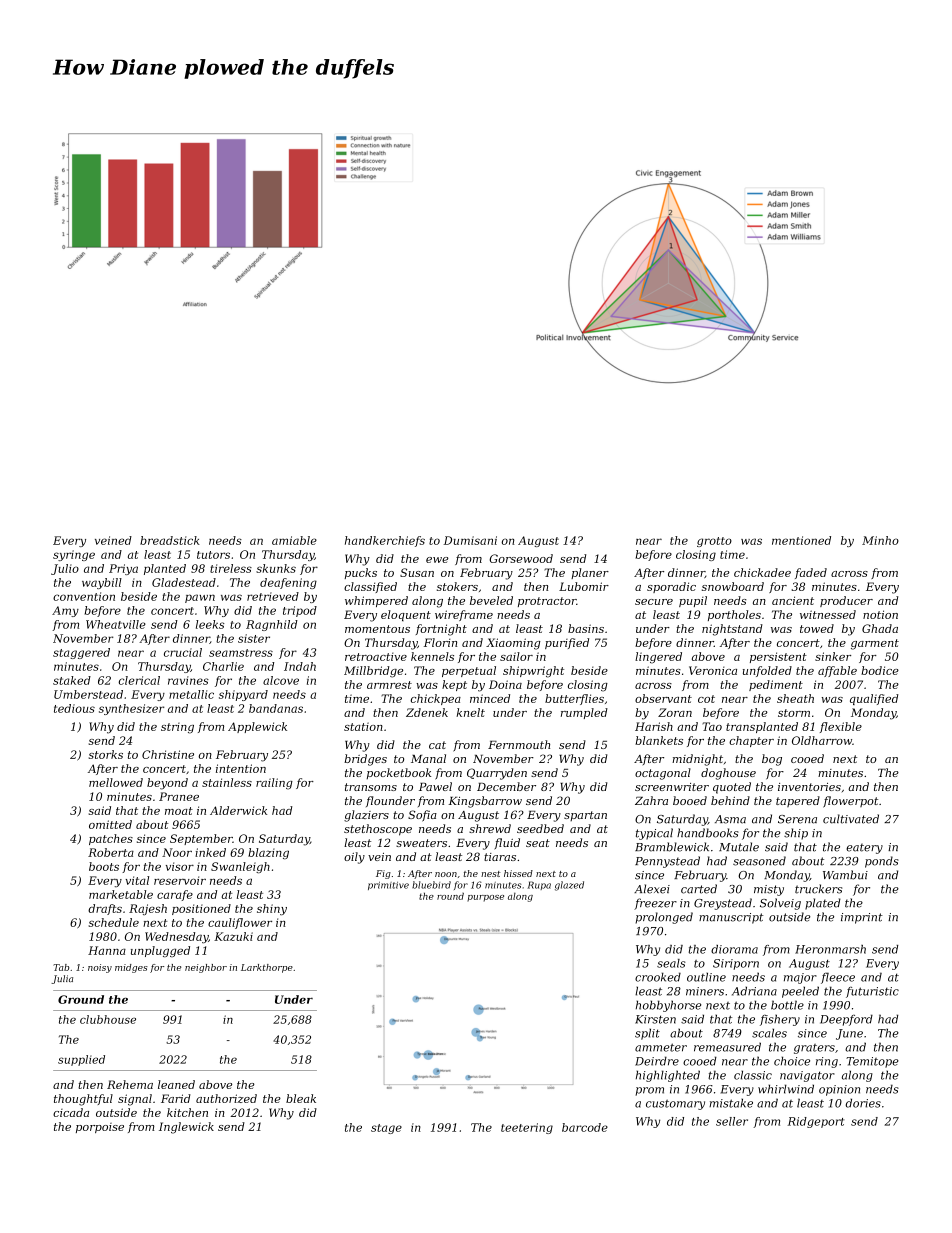 The height and width of the screenshot is (1233, 952). I want to click on Fernmouth, so click(519, 744).
